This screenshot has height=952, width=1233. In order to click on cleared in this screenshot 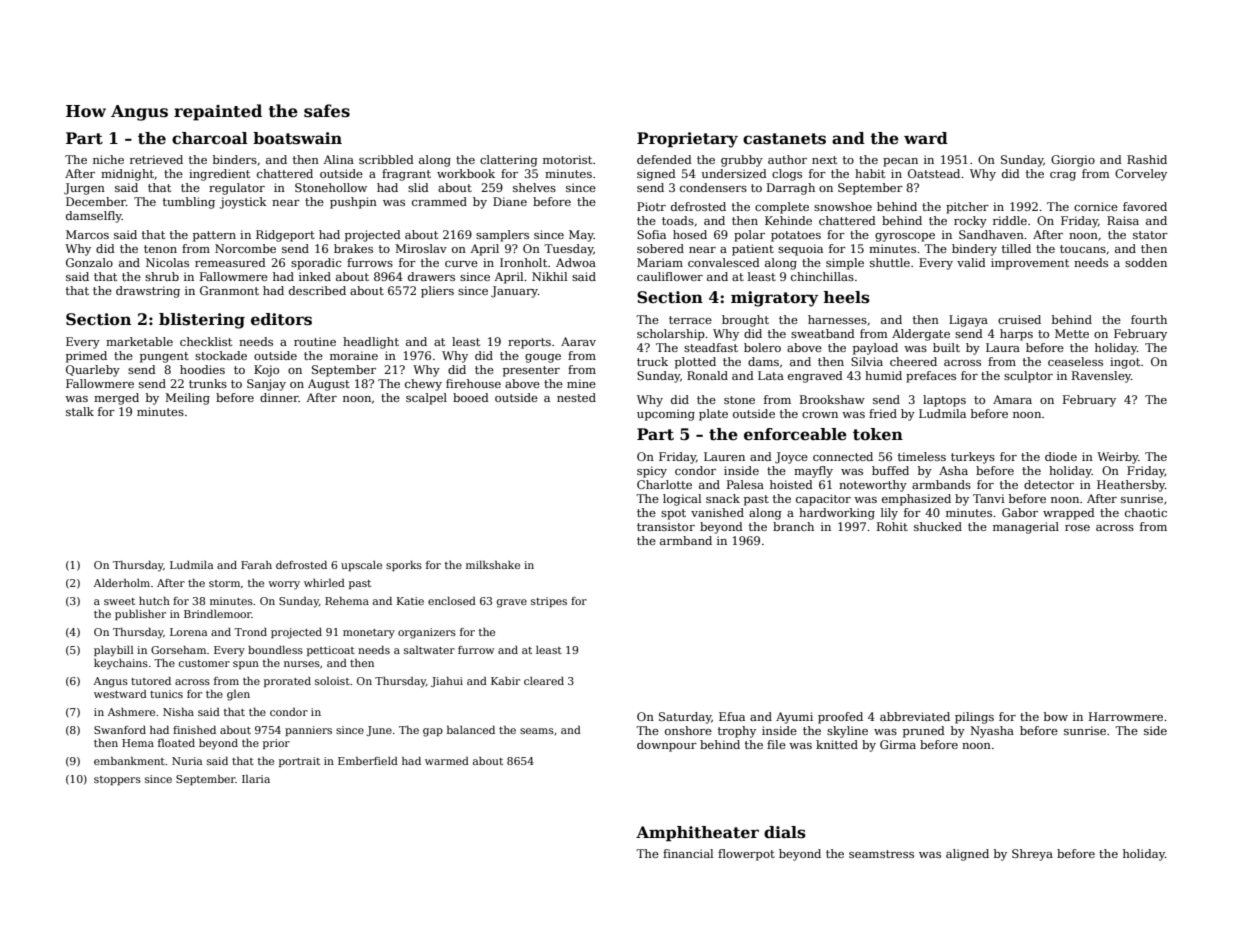, I will do `click(544, 681)`.
